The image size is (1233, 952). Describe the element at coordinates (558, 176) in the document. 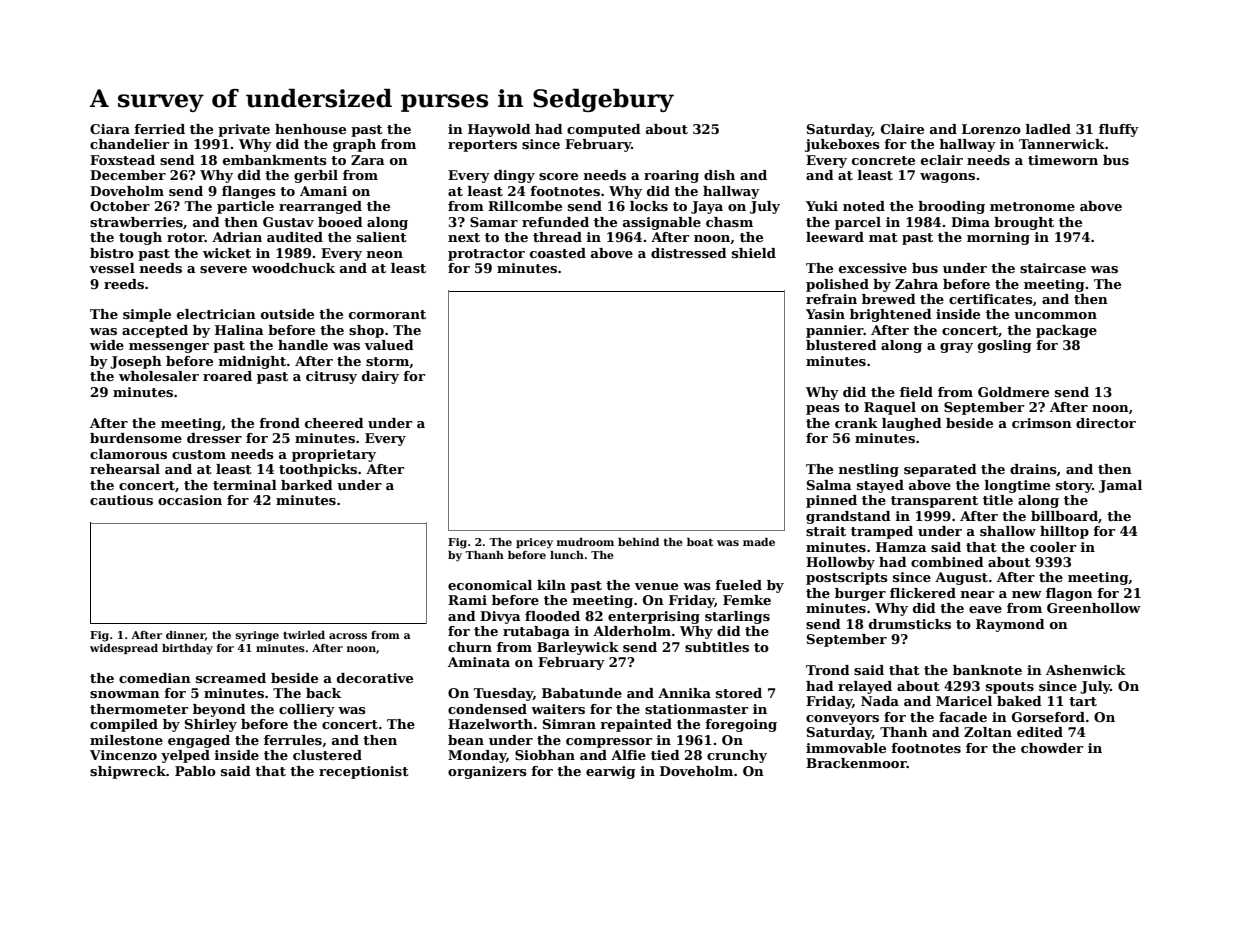

I see `score` at that location.
